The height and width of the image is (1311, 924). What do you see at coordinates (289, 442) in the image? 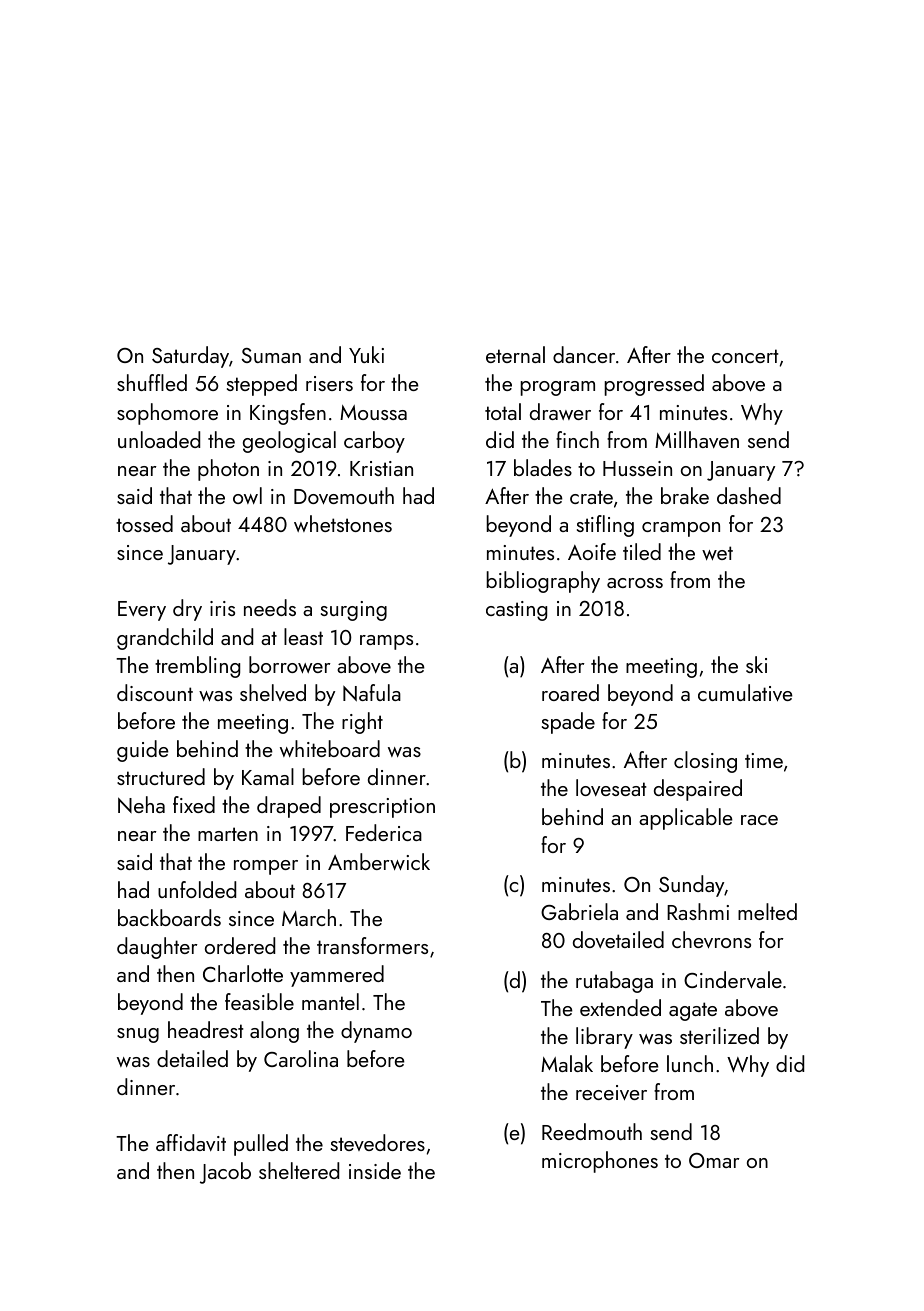
I see `geological` at bounding box center [289, 442].
